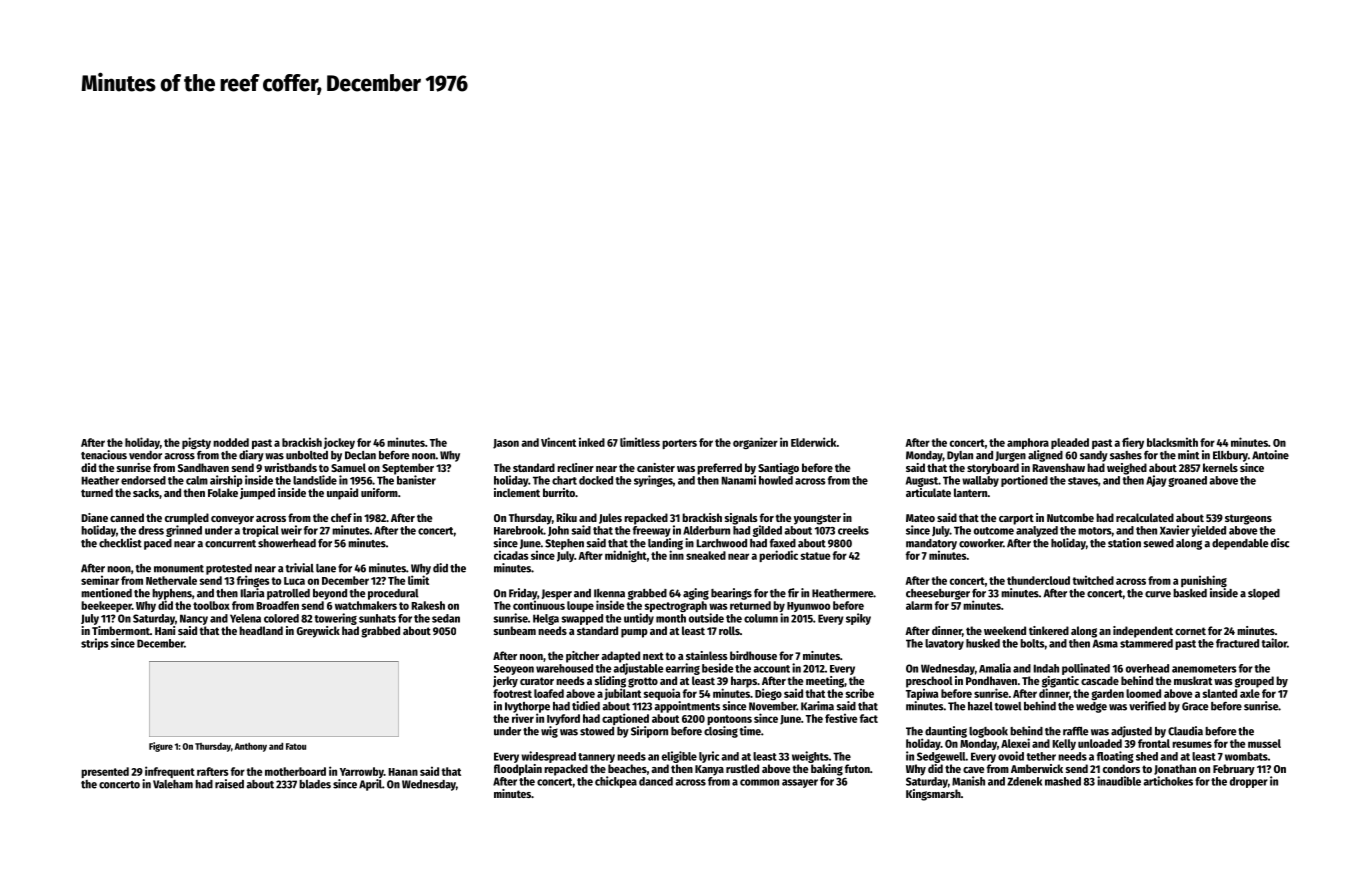 This screenshot has height=887, width=1372. What do you see at coordinates (564, 668) in the screenshot?
I see `warehoused` at bounding box center [564, 668].
